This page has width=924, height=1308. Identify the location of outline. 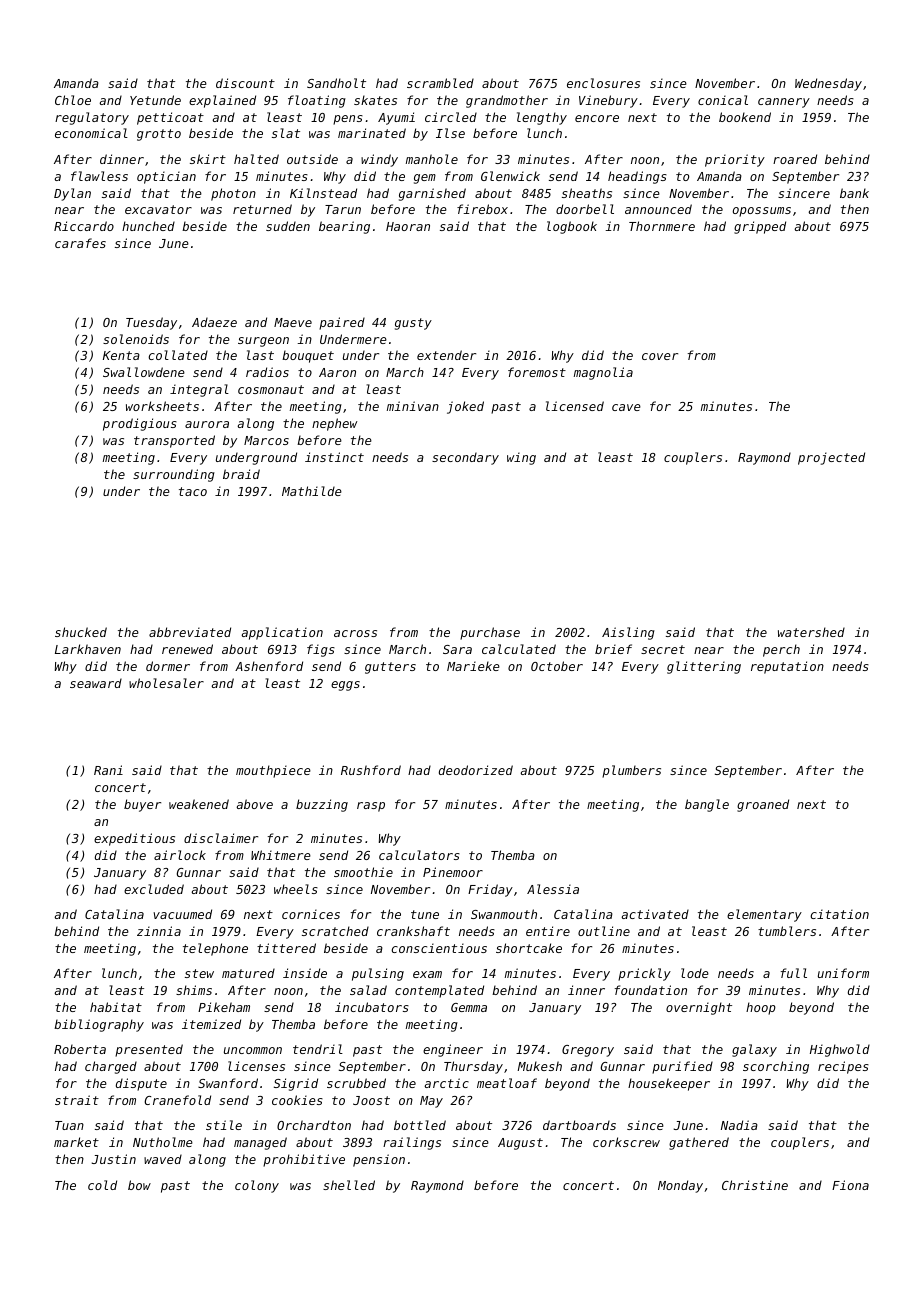
(604, 931).
